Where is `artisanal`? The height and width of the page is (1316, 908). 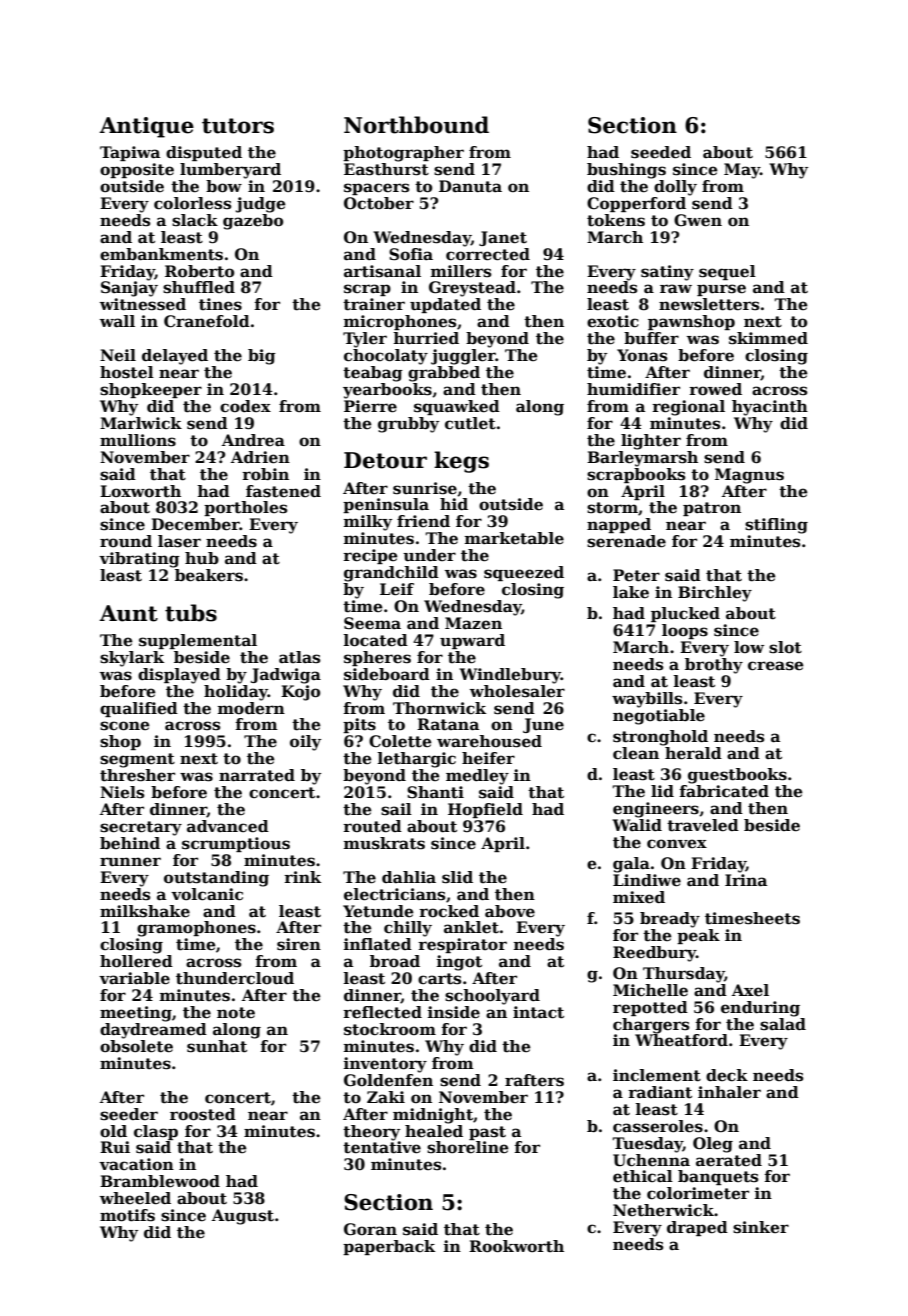
artisanal is located at coordinates (382, 271).
